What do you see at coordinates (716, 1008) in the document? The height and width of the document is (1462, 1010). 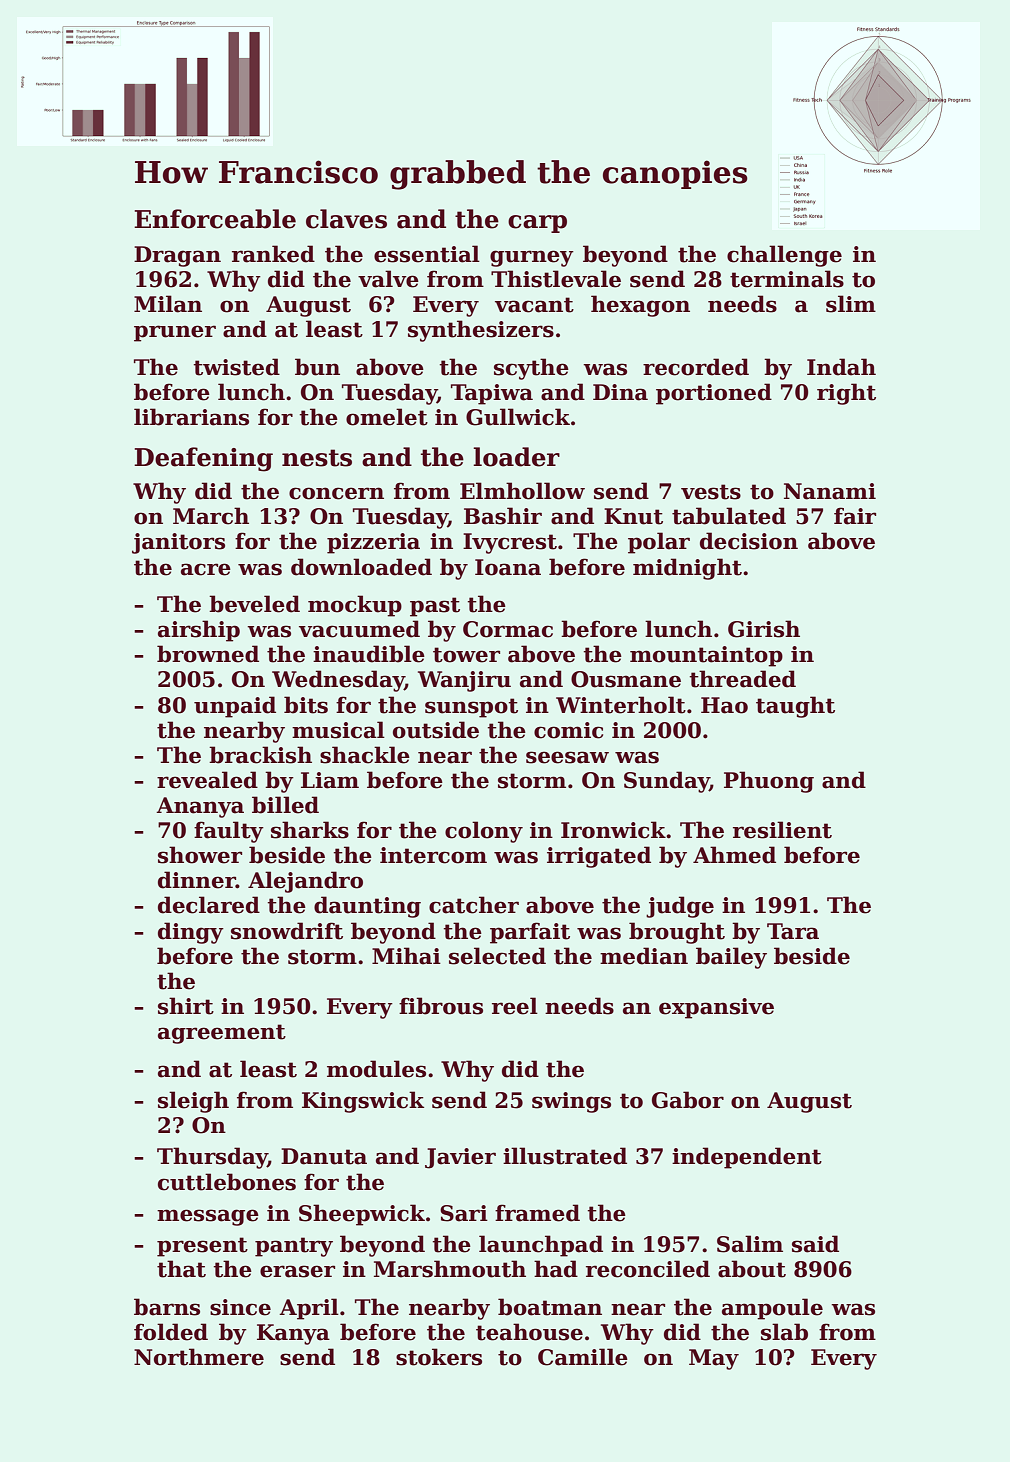 I see `expansive` at bounding box center [716, 1008].
